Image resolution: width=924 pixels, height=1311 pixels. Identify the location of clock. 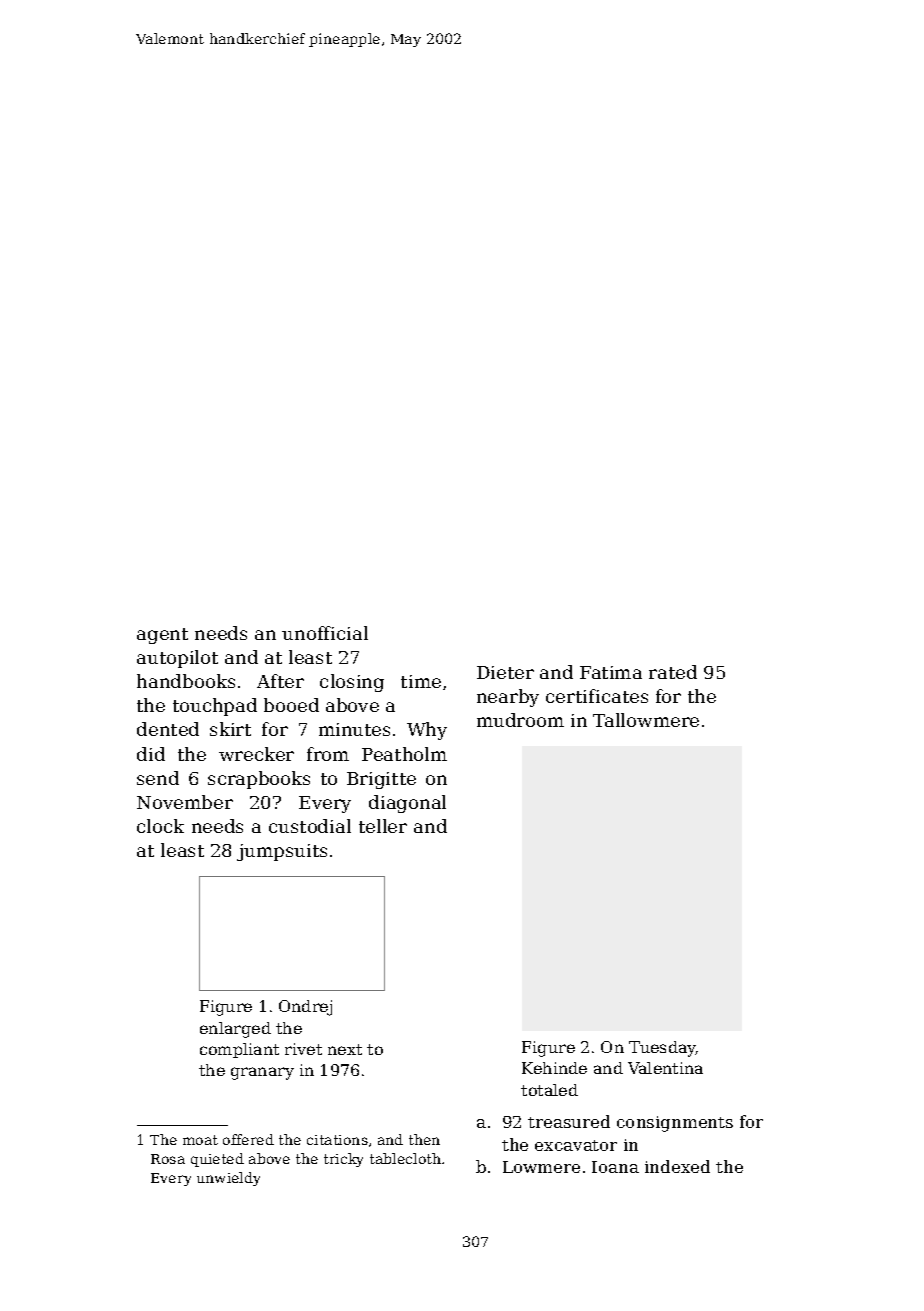
(160, 826).
